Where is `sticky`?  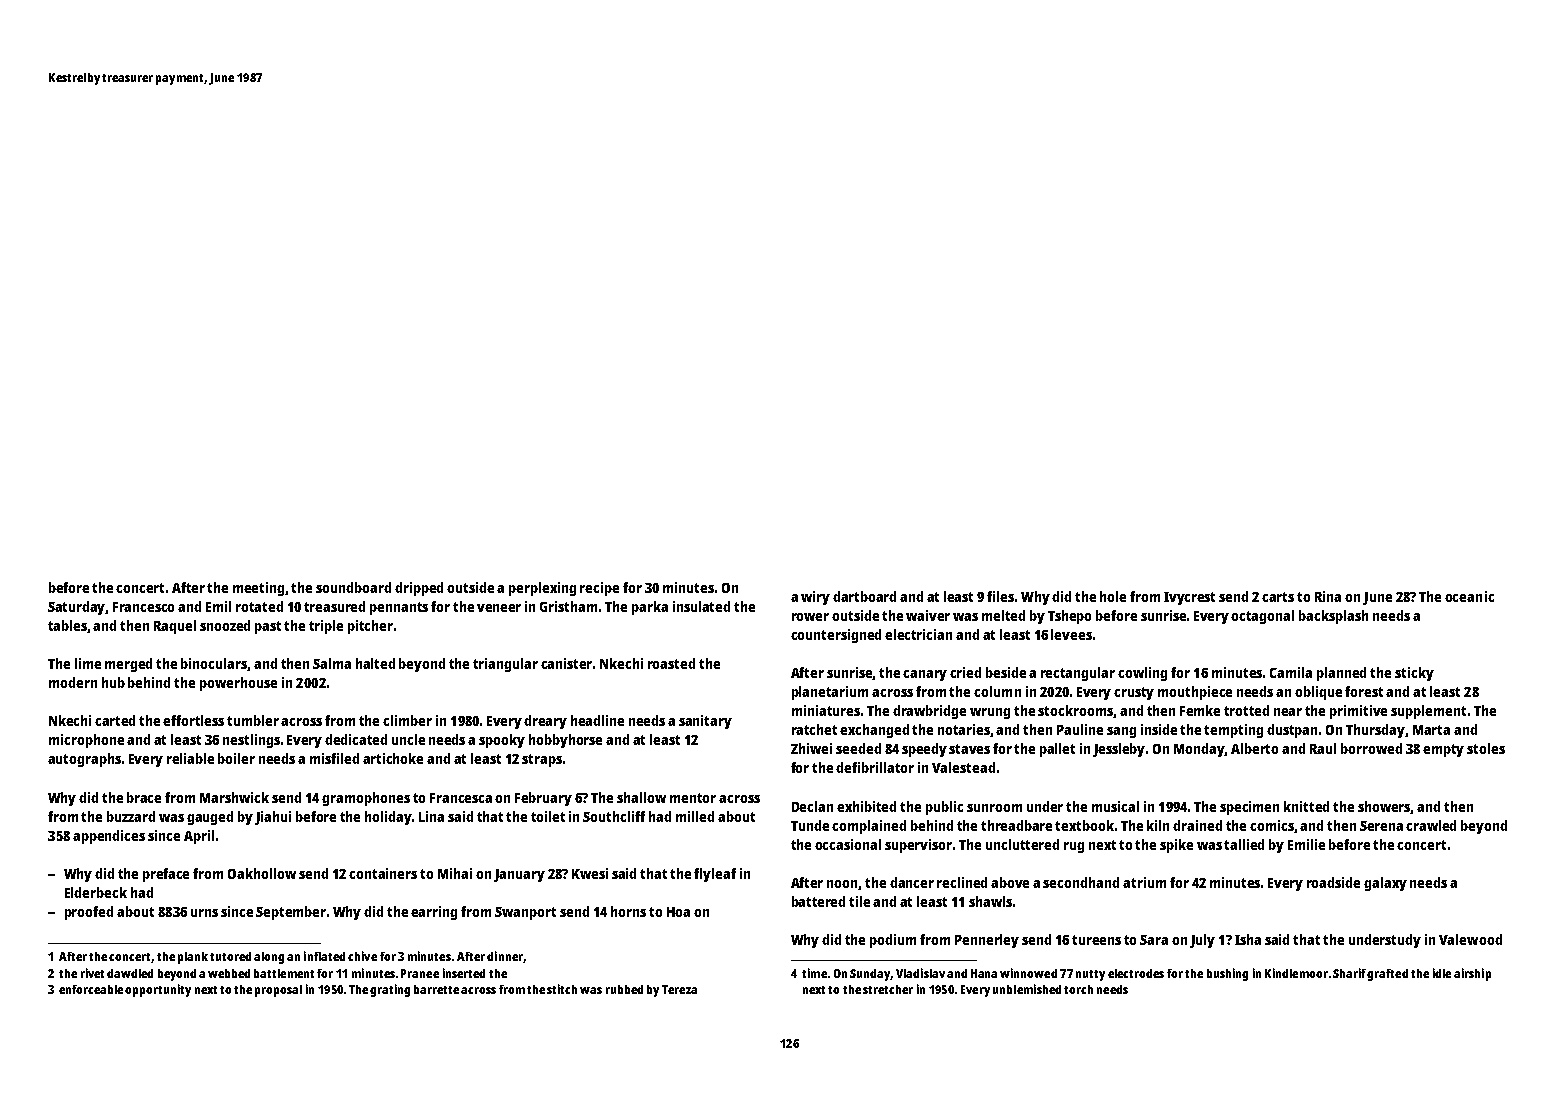 sticky is located at coordinates (1414, 674).
